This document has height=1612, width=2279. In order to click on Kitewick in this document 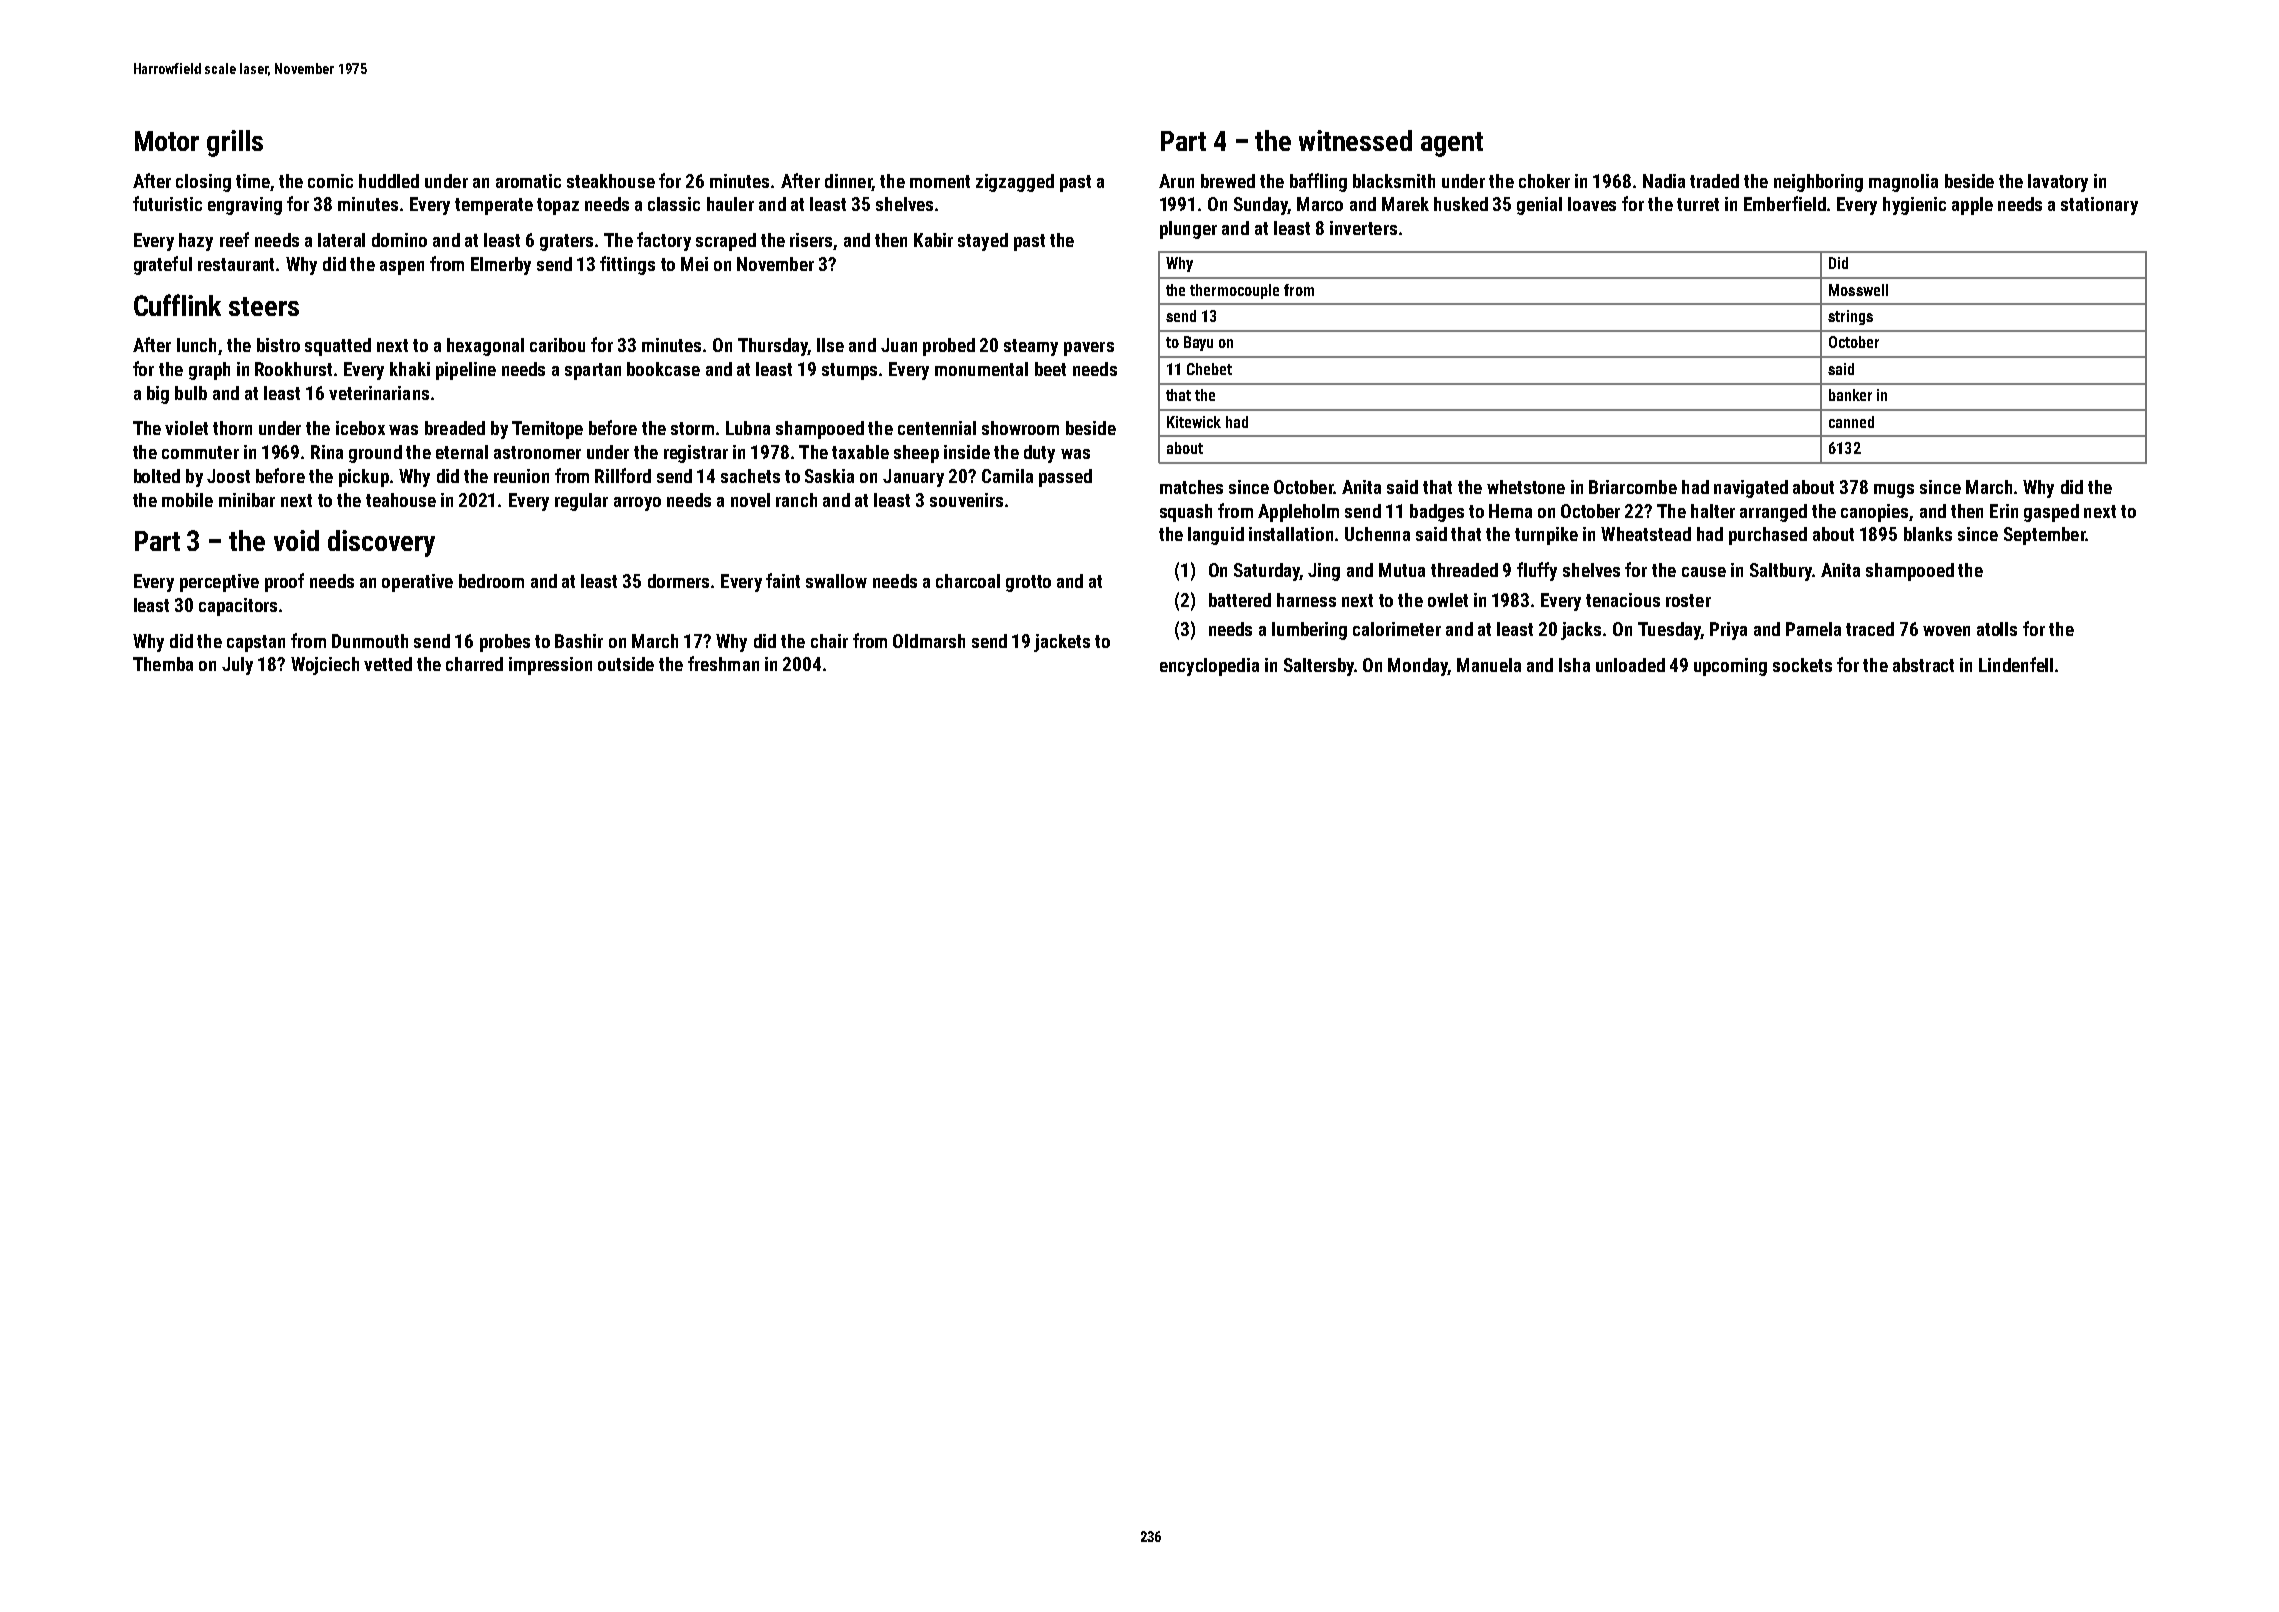, I will do `click(1194, 422)`.
